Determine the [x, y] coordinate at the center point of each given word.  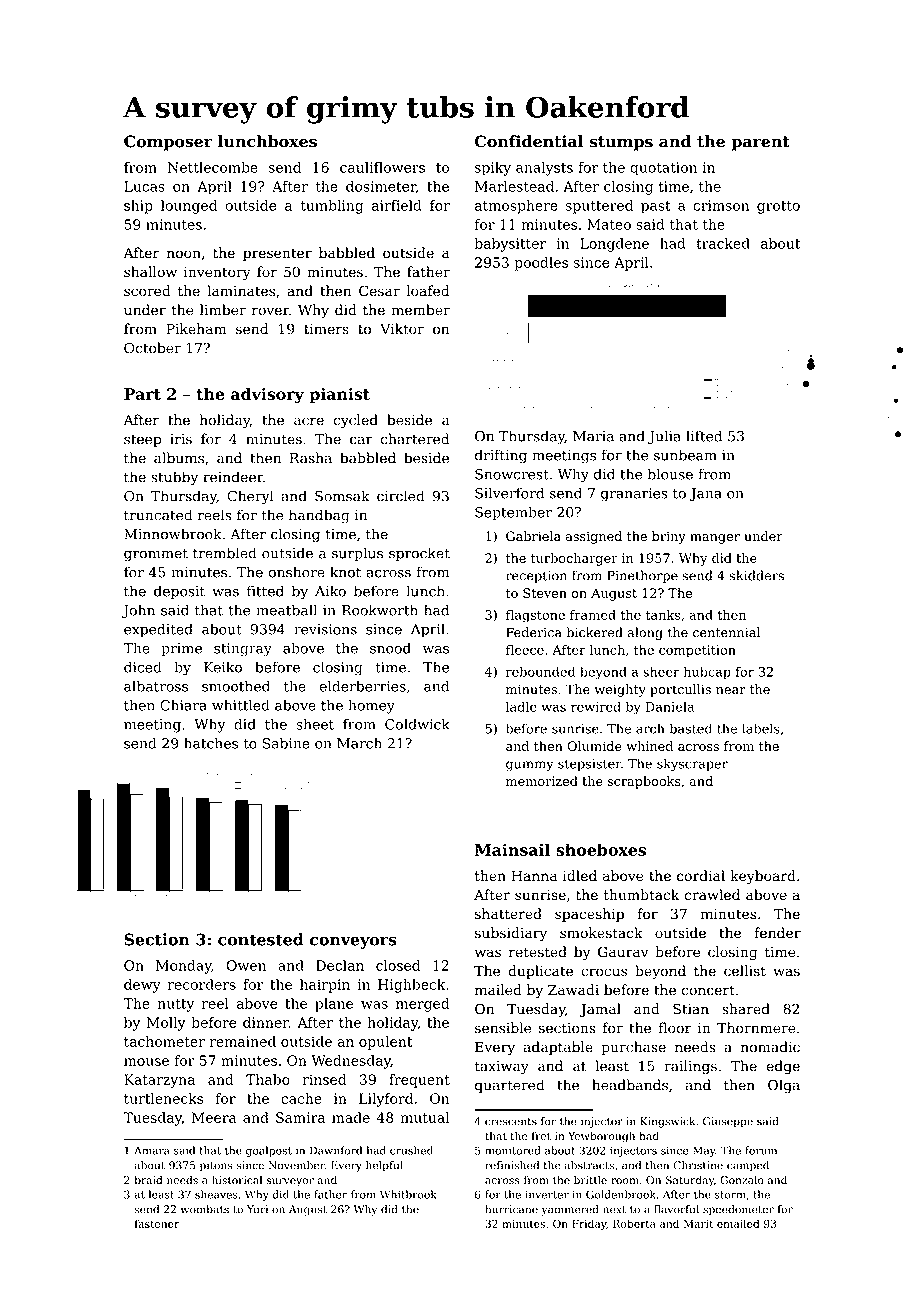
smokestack [601, 933]
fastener [157, 1223]
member [421, 310]
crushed [411, 1150]
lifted [704, 436]
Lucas [144, 186]
